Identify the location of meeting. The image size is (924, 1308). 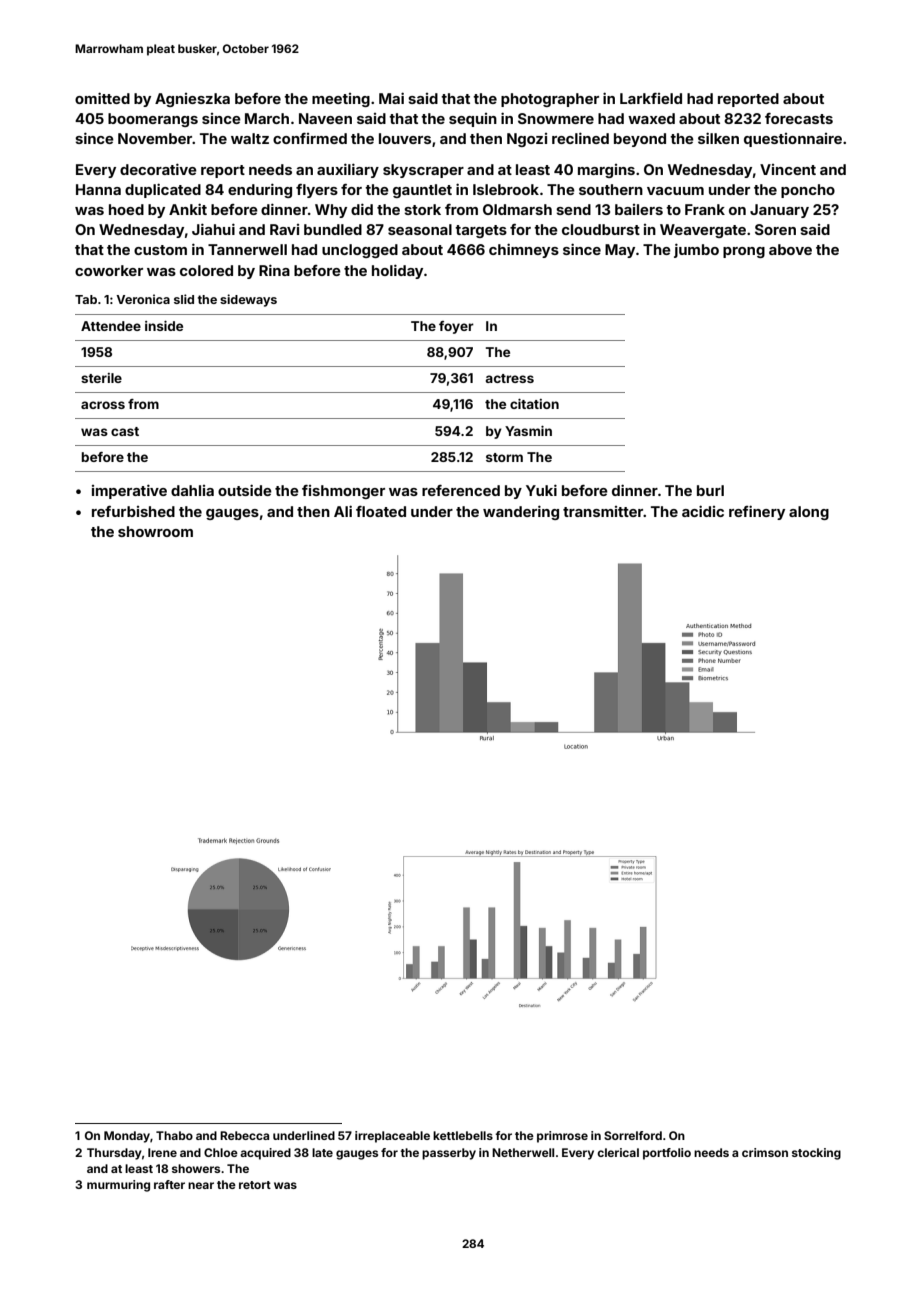
(341, 100).
